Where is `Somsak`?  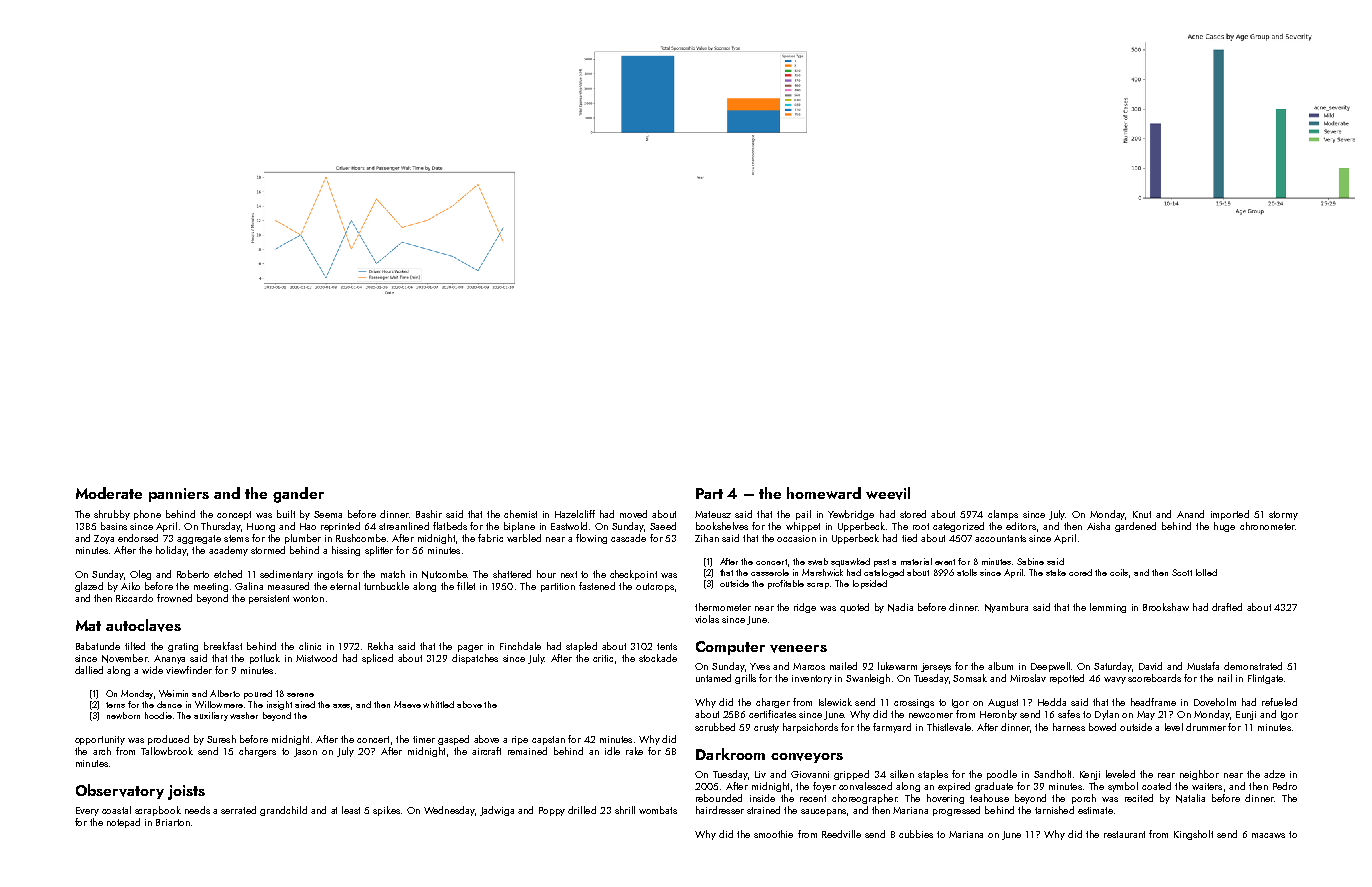
Somsak is located at coordinates (970, 678).
